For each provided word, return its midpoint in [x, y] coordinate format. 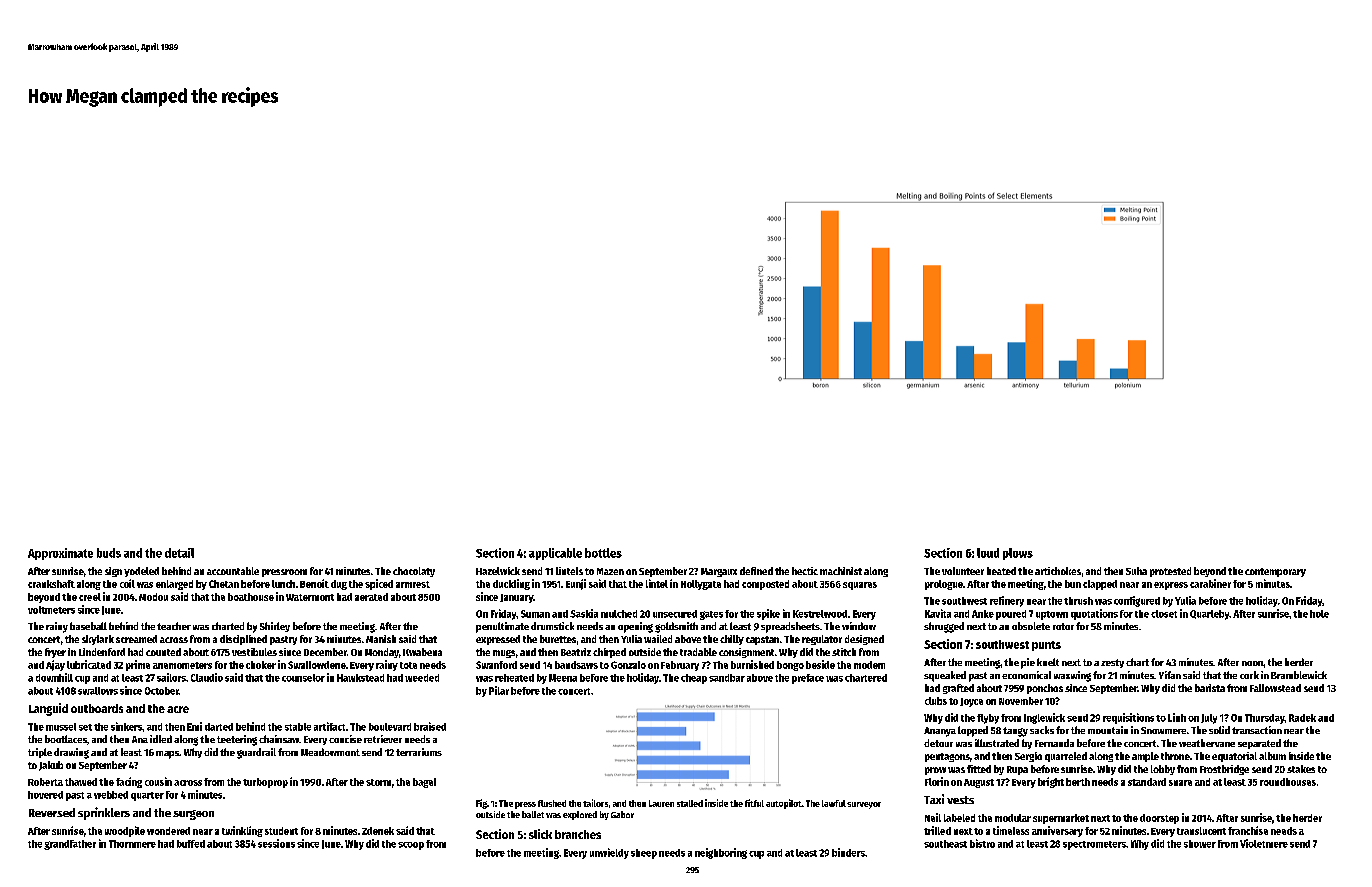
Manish [381, 639]
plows [1018, 554]
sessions [276, 843]
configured [1137, 601]
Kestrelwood [820, 614]
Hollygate [701, 585]
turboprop [265, 783]
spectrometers [1094, 845]
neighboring [721, 853]
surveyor [864, 805]
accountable [233, 571]
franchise [1248, 830]
